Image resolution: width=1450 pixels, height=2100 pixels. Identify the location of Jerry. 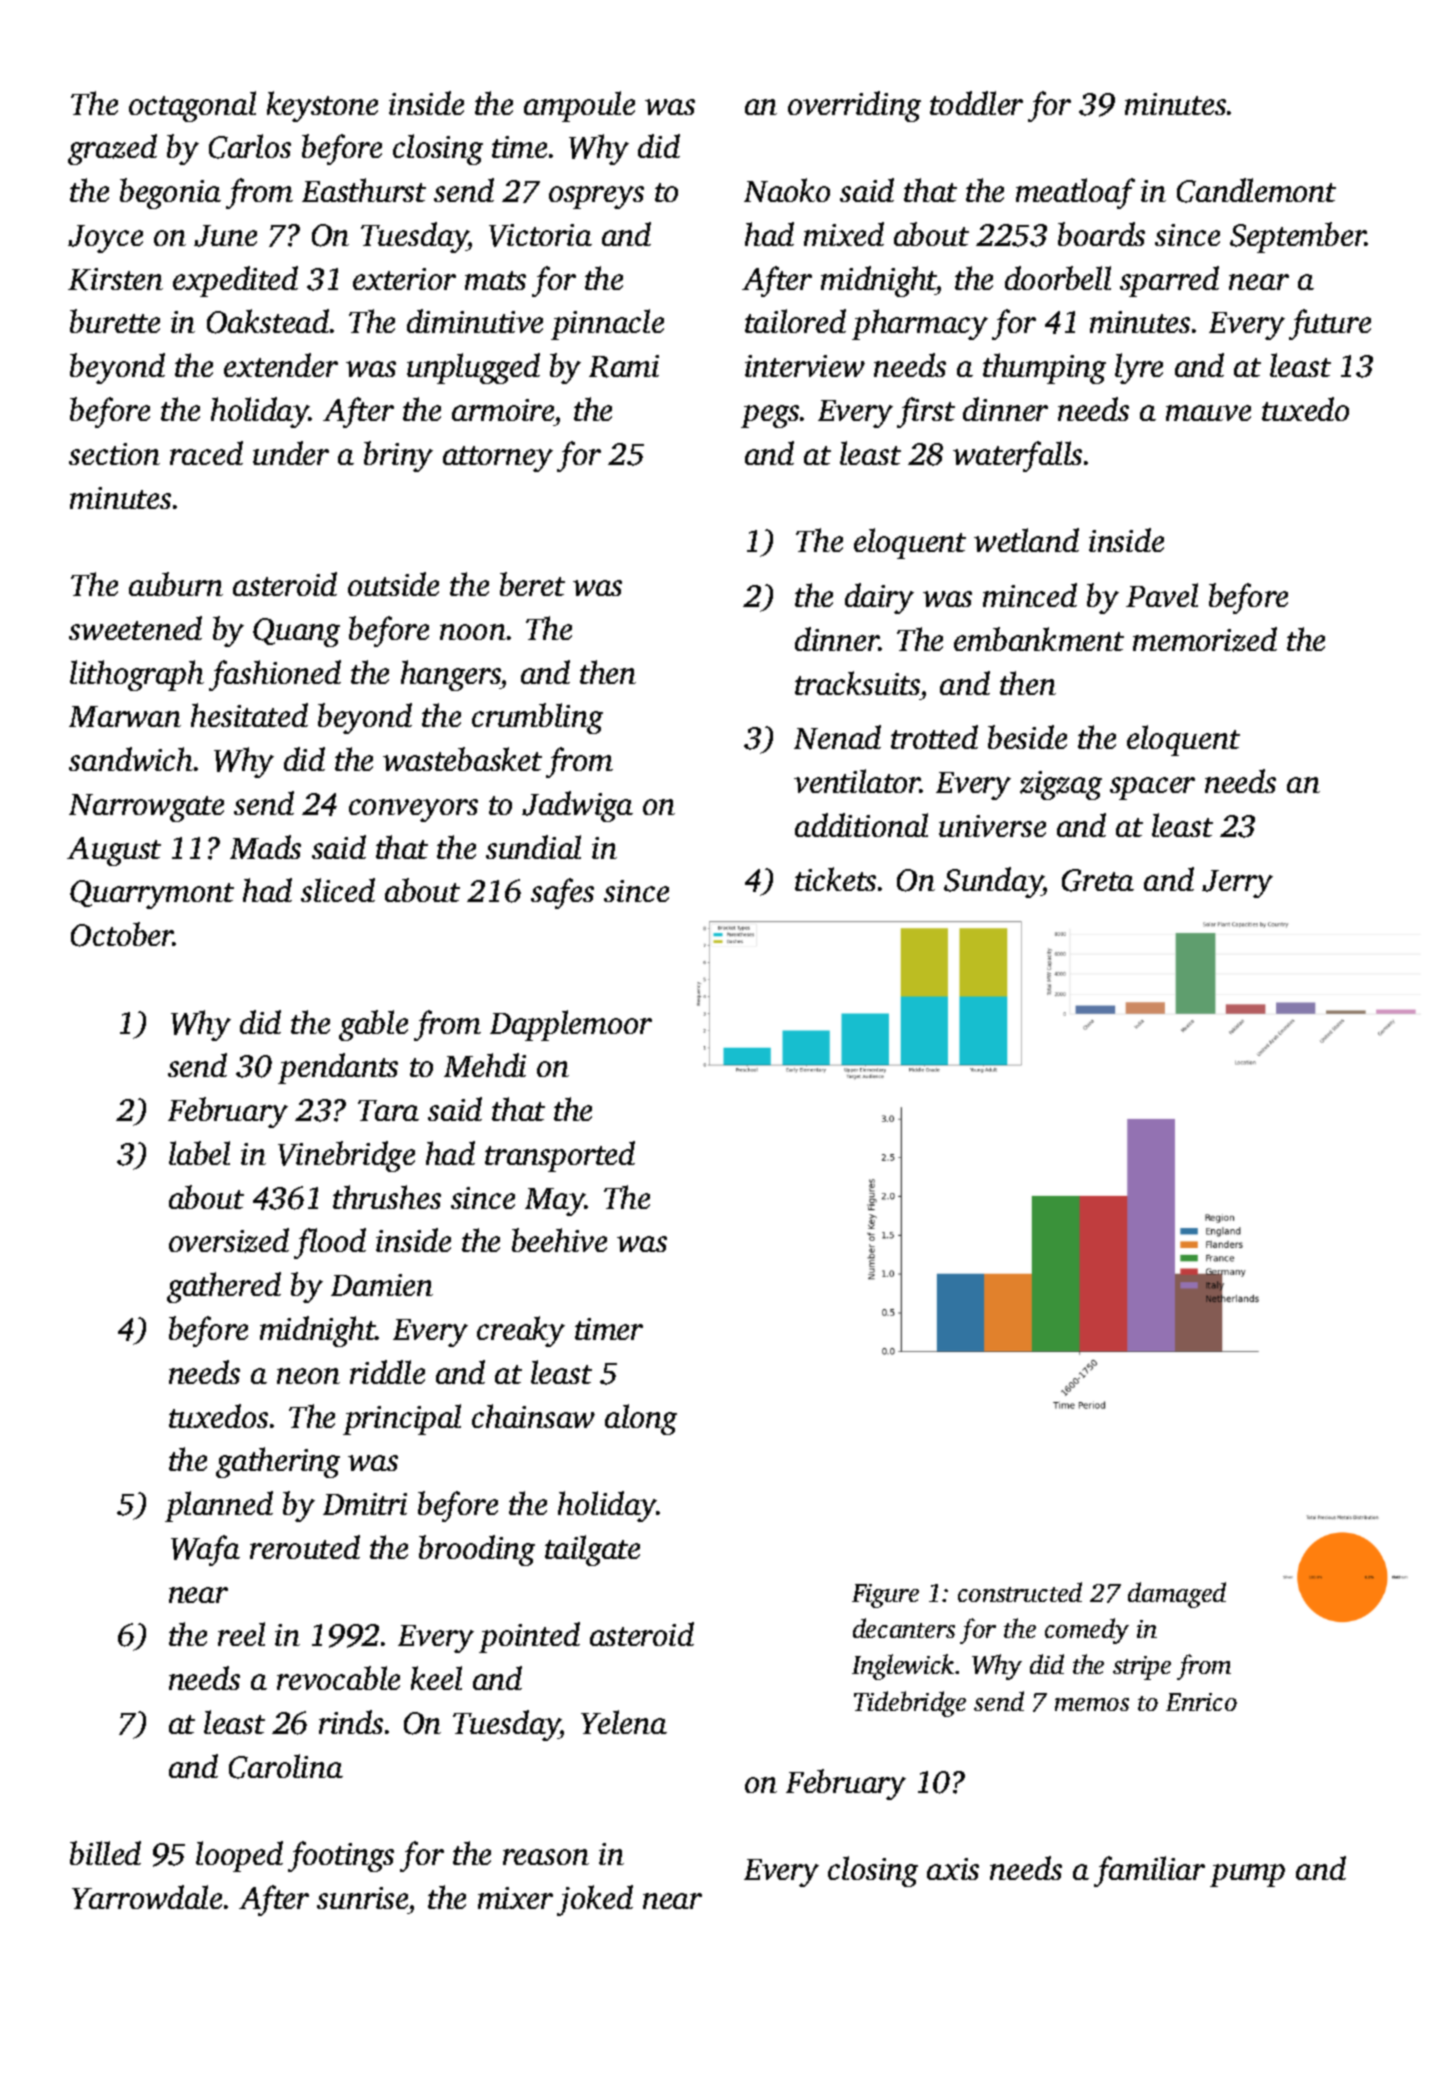
(1237, 884).
